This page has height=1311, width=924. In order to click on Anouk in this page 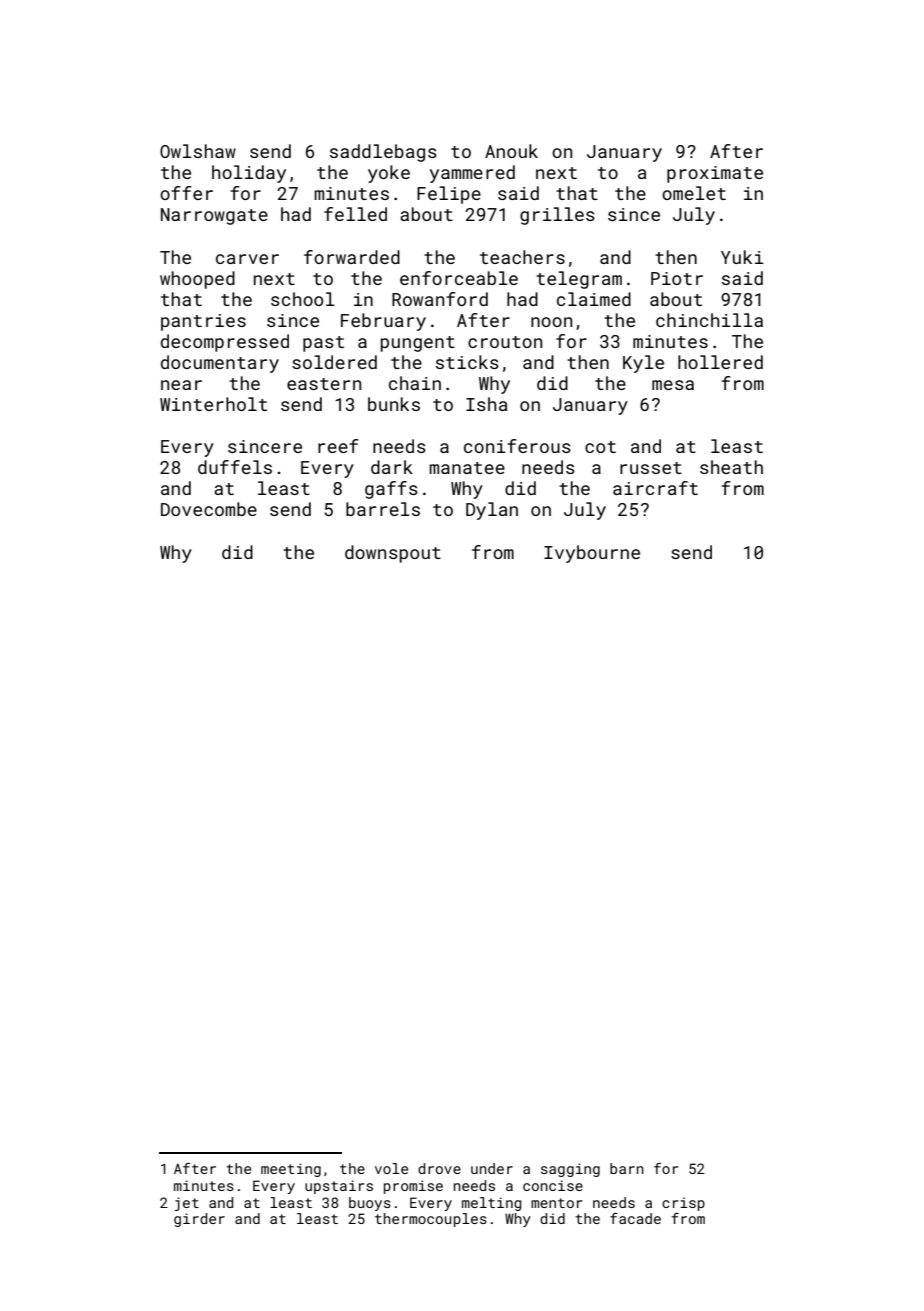, I will do `click(511, 151)`.
